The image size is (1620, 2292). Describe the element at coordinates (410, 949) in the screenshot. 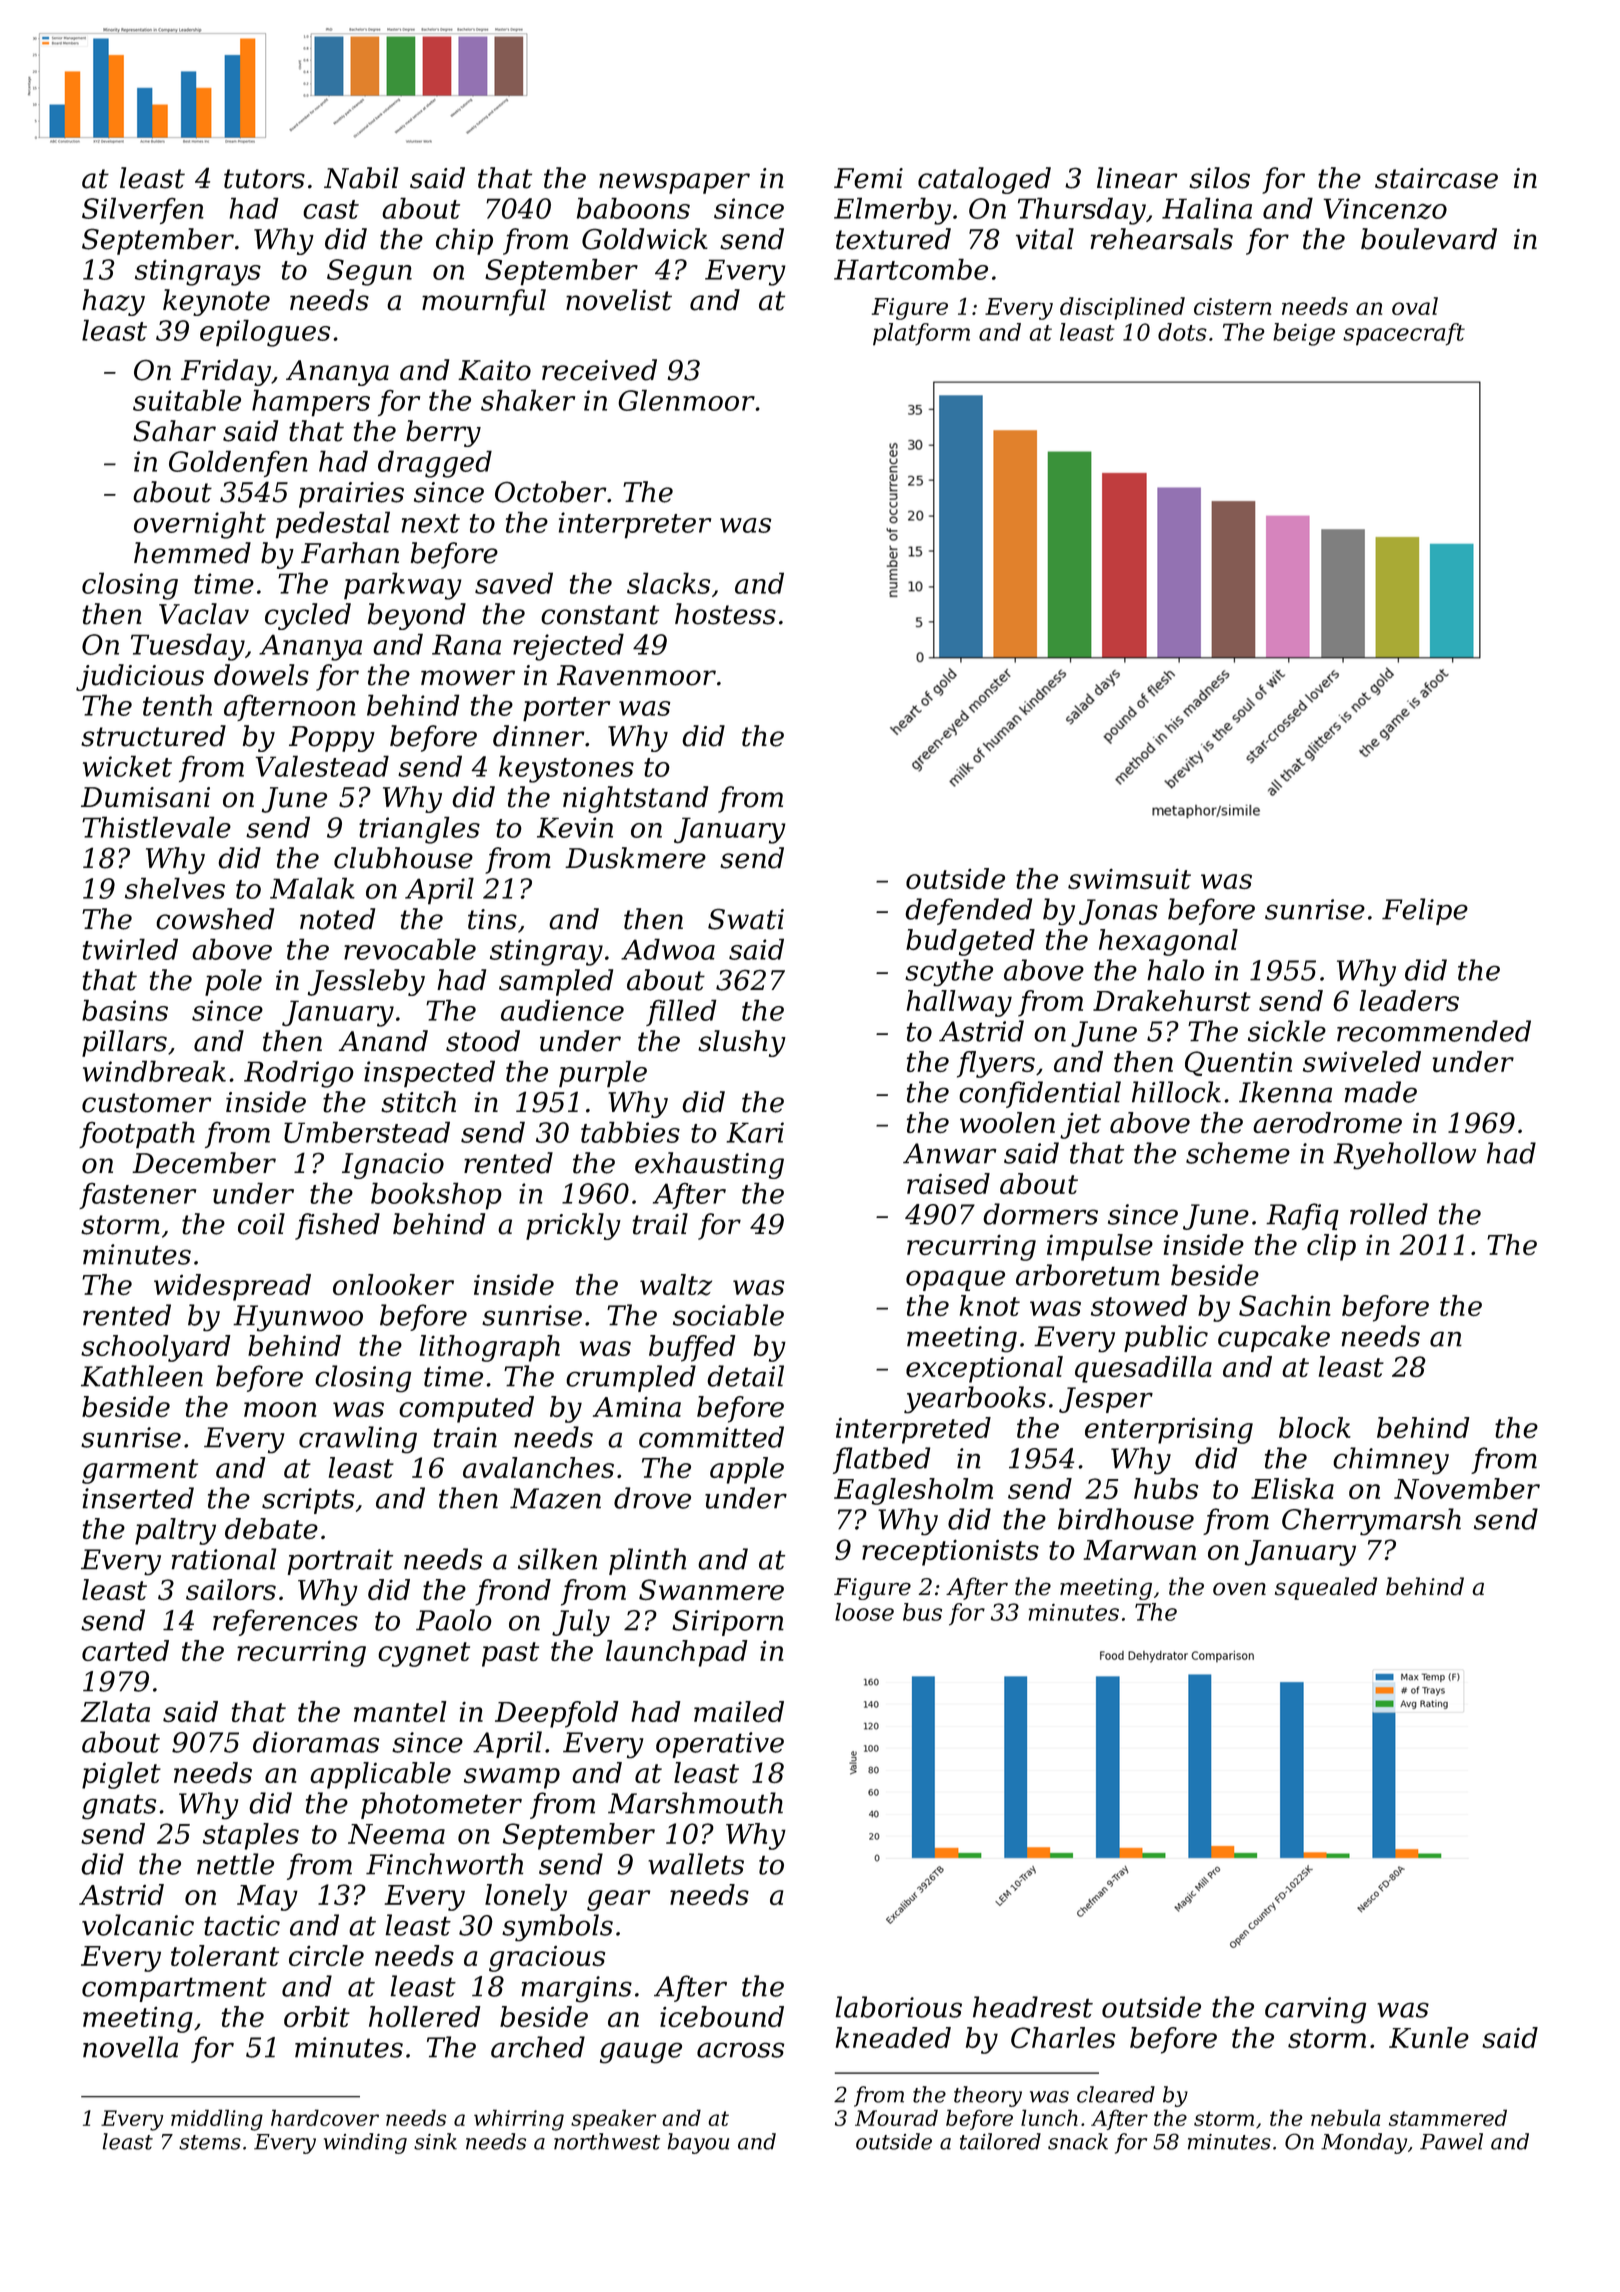

I see `revocable` at that location.
